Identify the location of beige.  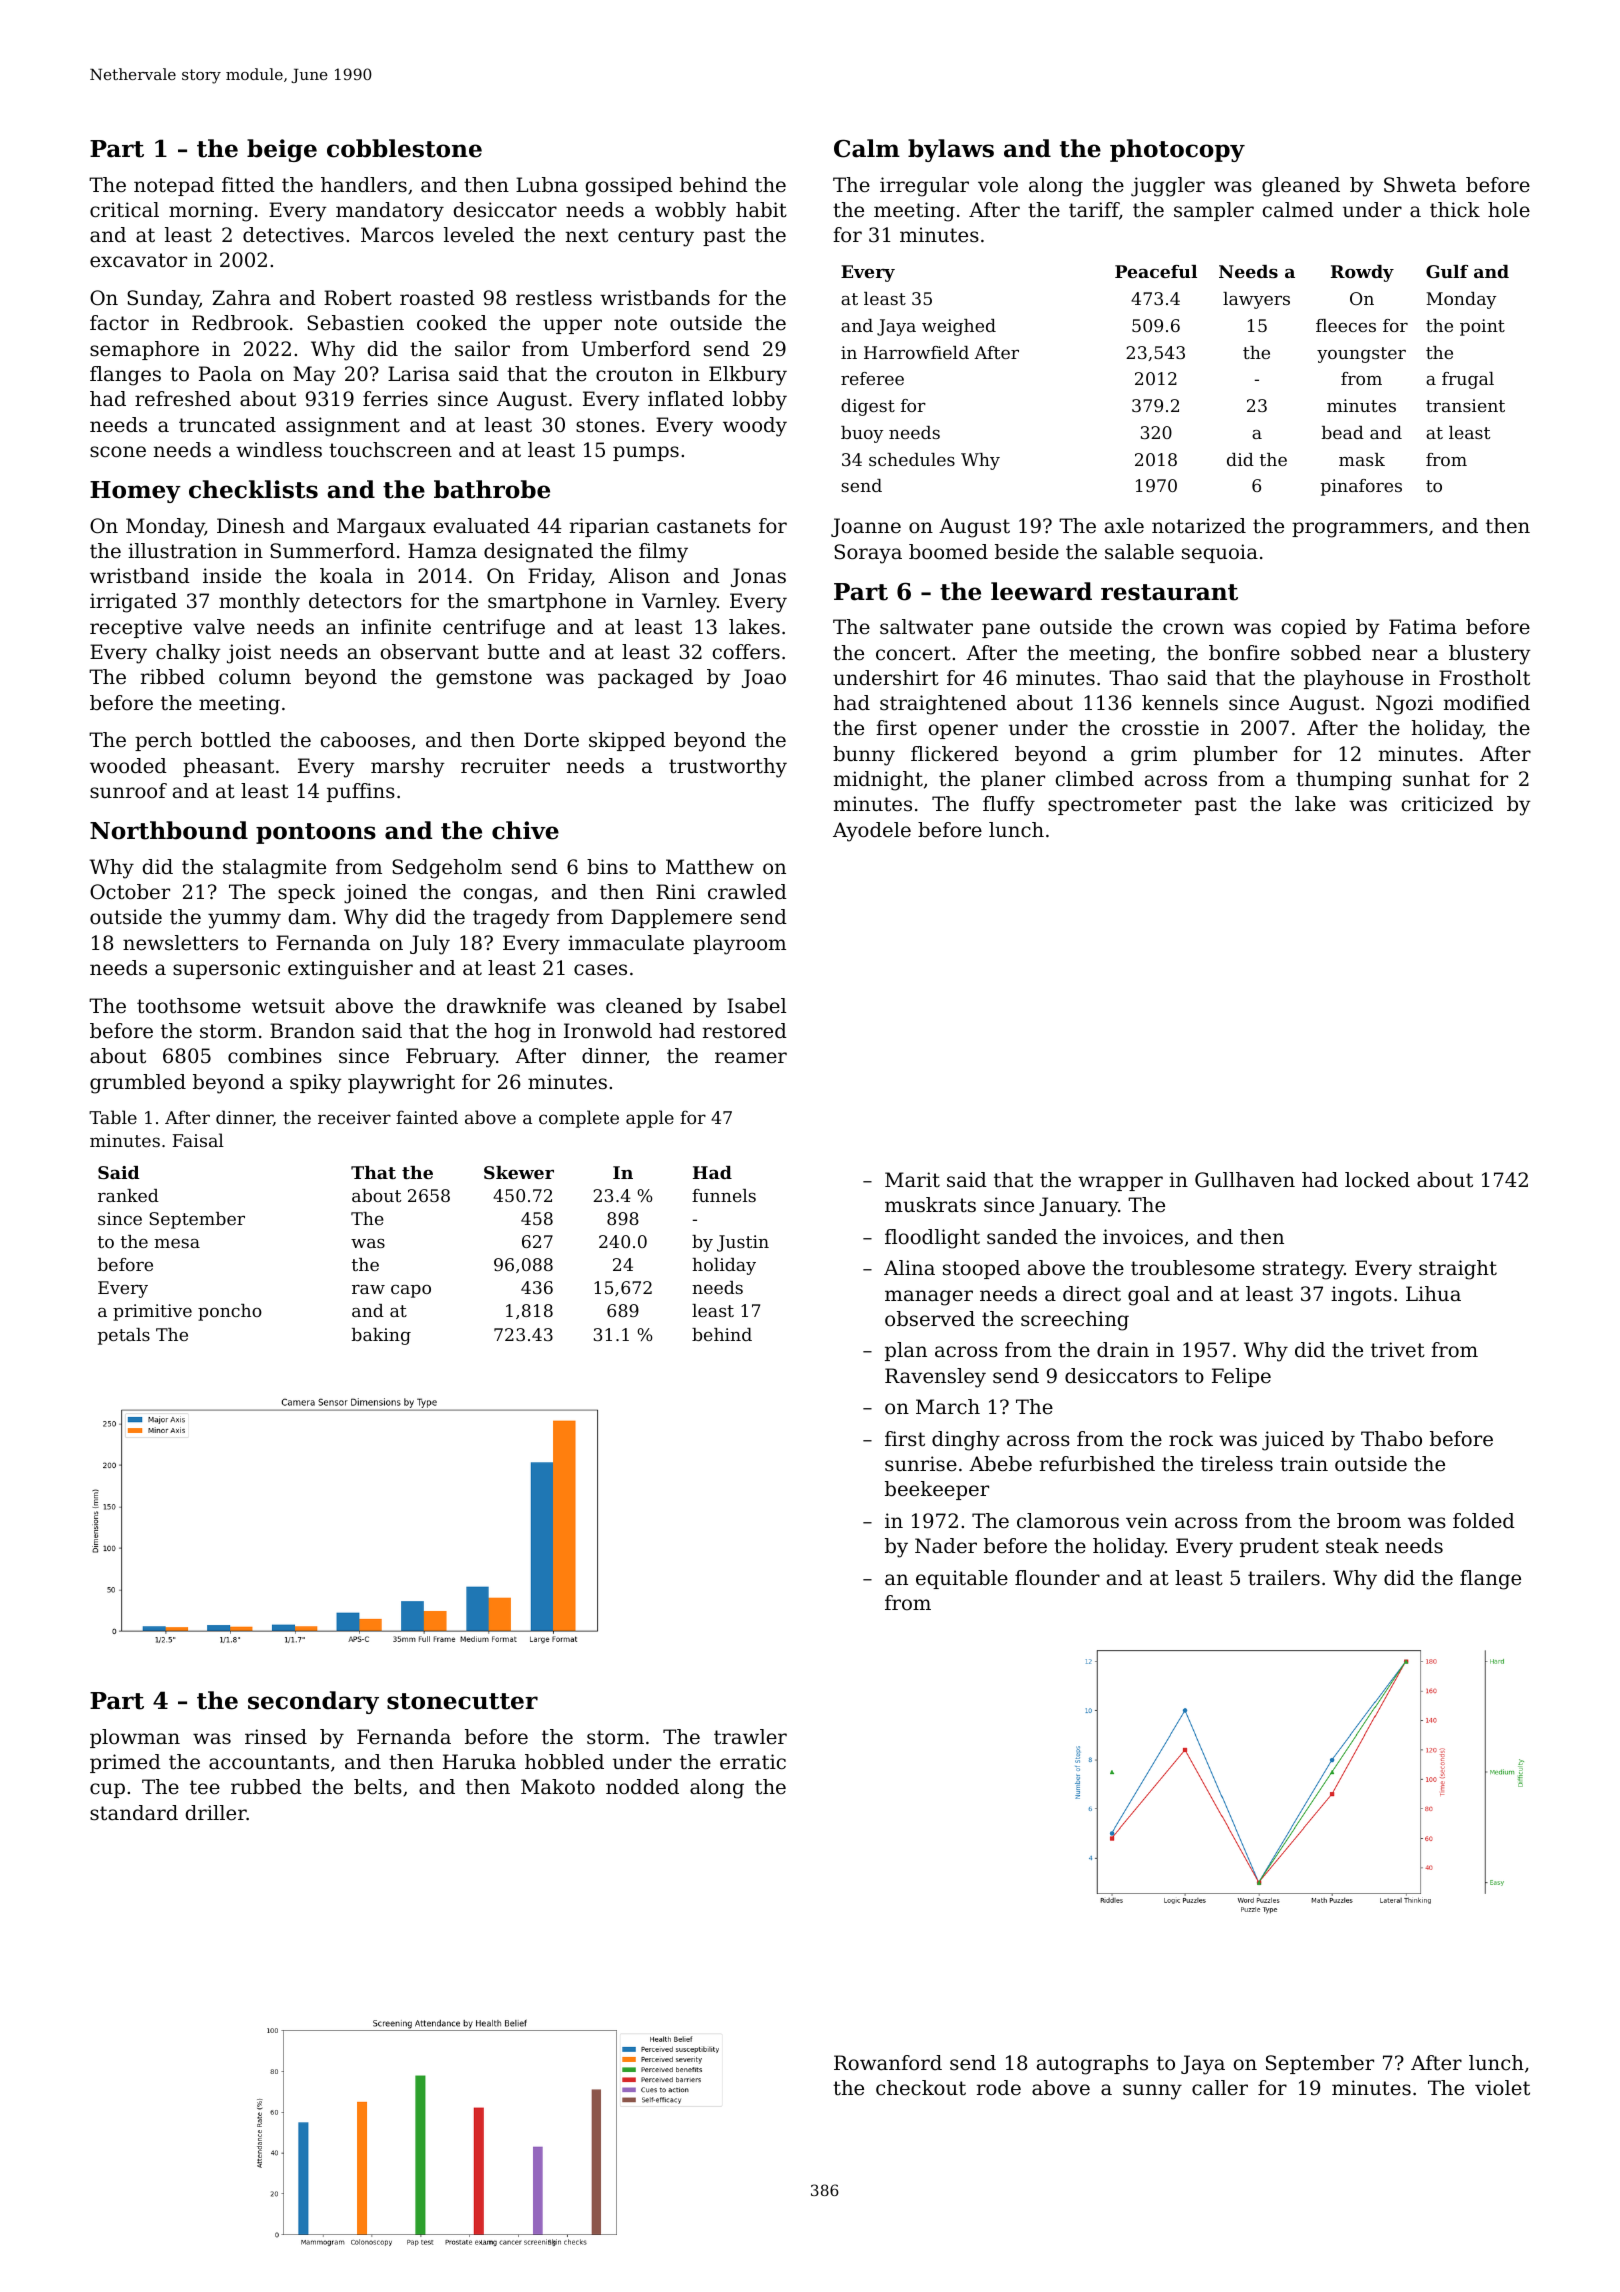
(282, 150).
